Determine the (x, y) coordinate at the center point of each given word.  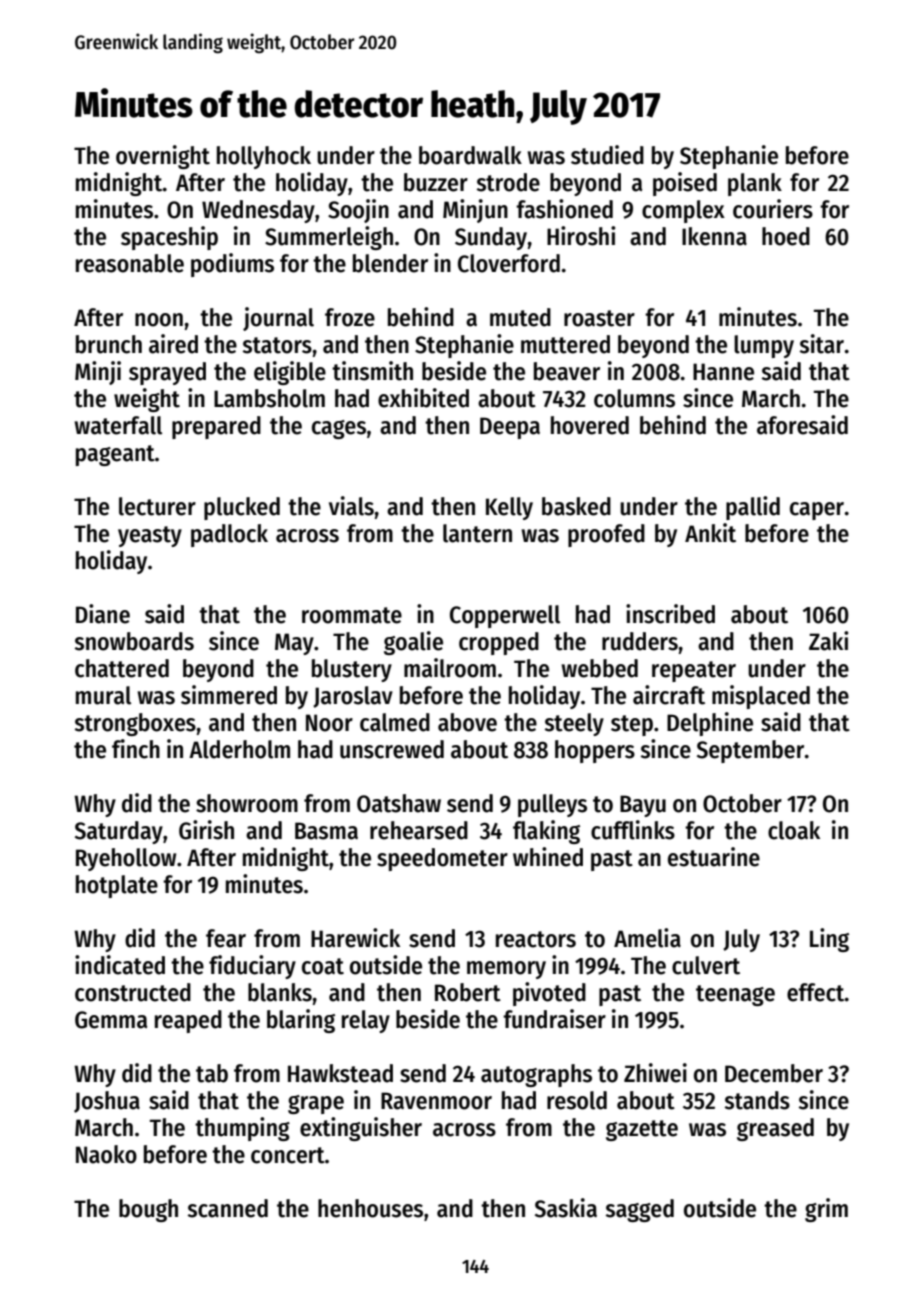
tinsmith (372, 371)
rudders (640, 641)
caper (817, 511)
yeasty (150, 536)
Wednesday (258, 211)
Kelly (509, 508)
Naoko (106, 1154)
